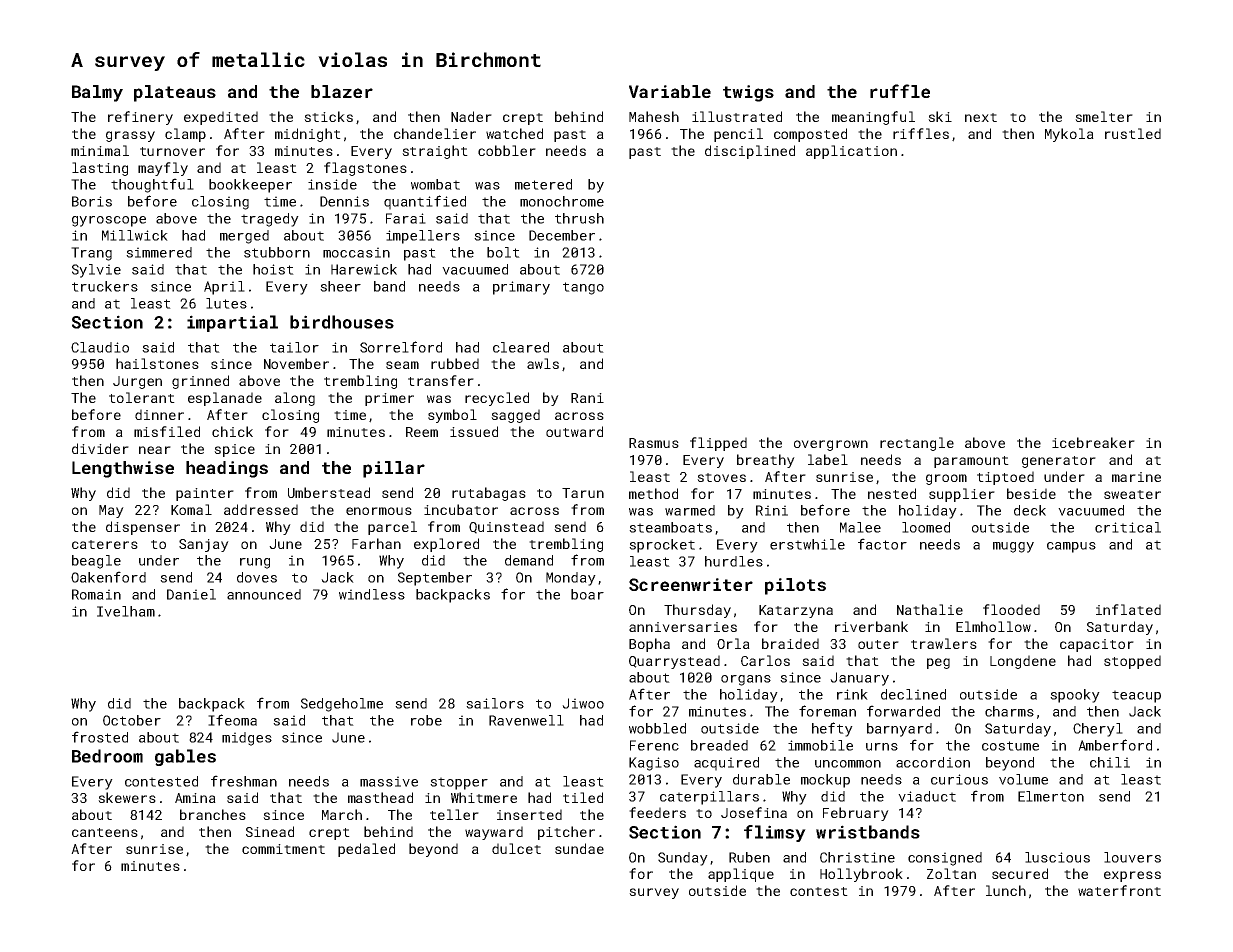 Image resolution: width=1233 pixels, height=952 pixels. Describe the element at coordinates (521, 347) in the page. I see `cleared` at that location.
